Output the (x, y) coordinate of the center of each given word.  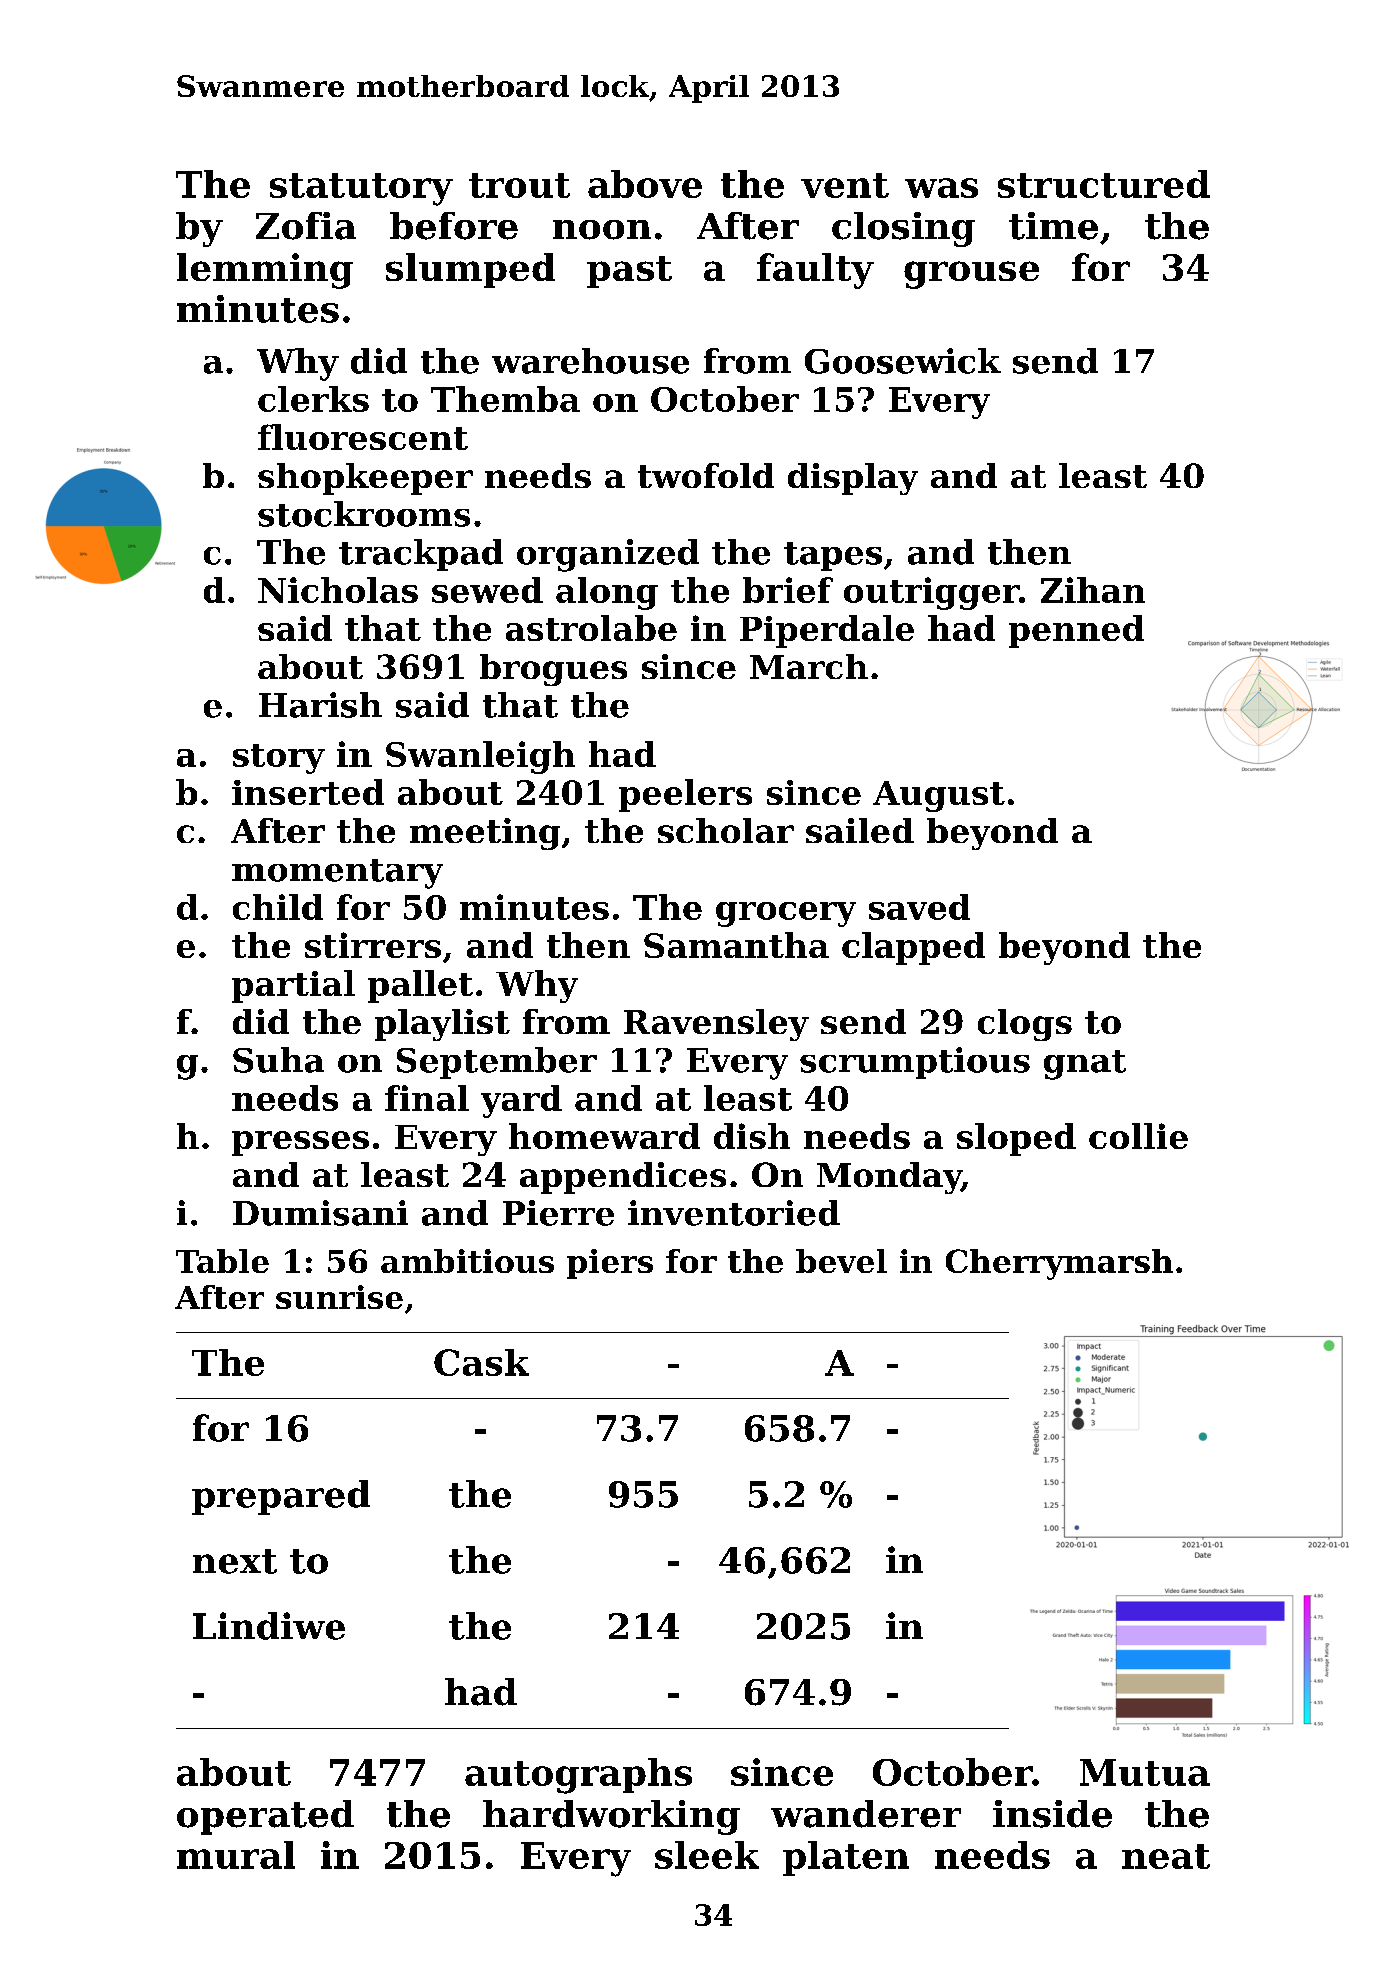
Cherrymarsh (1059, 1264)
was (941, 188)
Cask (481, 1362)
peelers (685, 795)
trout (519, 185)
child (278, 907)
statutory (361, 189)
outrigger (931, 593)
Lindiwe (269, 1626)
